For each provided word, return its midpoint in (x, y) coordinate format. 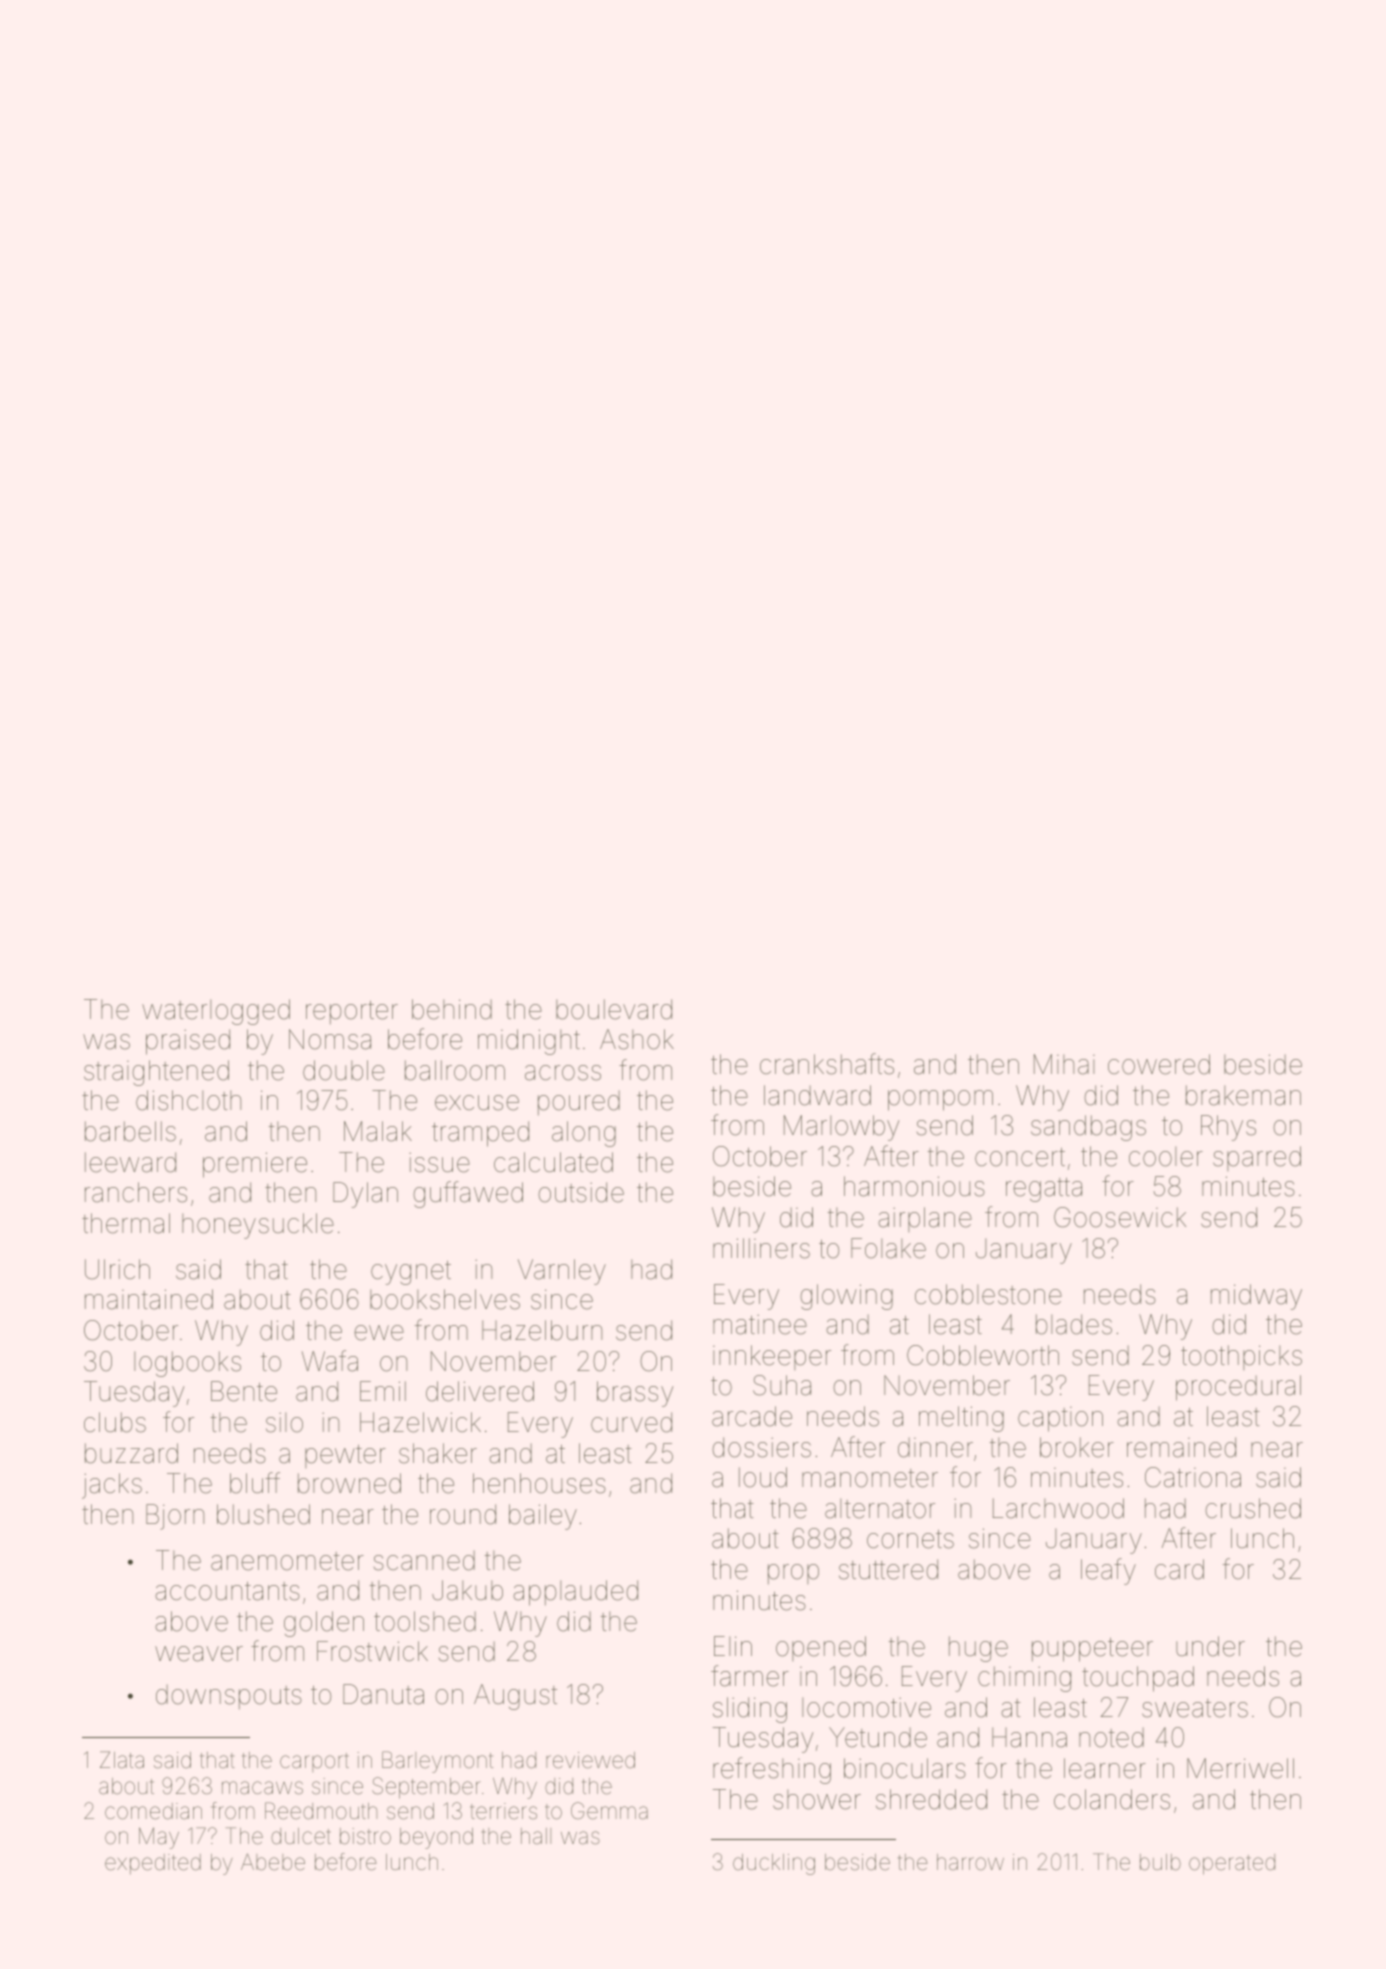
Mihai (1064, 1064)
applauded (575, 1593)
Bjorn (175, 1517)
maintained (149, 1299)
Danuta (383, 1694)
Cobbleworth (983, 1355)
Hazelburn (542, 1330)
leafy (1108, 1571)
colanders (1112, 1799)
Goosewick (1120, 1217)
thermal (126, 1223)
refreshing (772, 1770)
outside (581, 1192)
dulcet (301, 1836)
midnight (529, 1042)
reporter (352, 1013)
